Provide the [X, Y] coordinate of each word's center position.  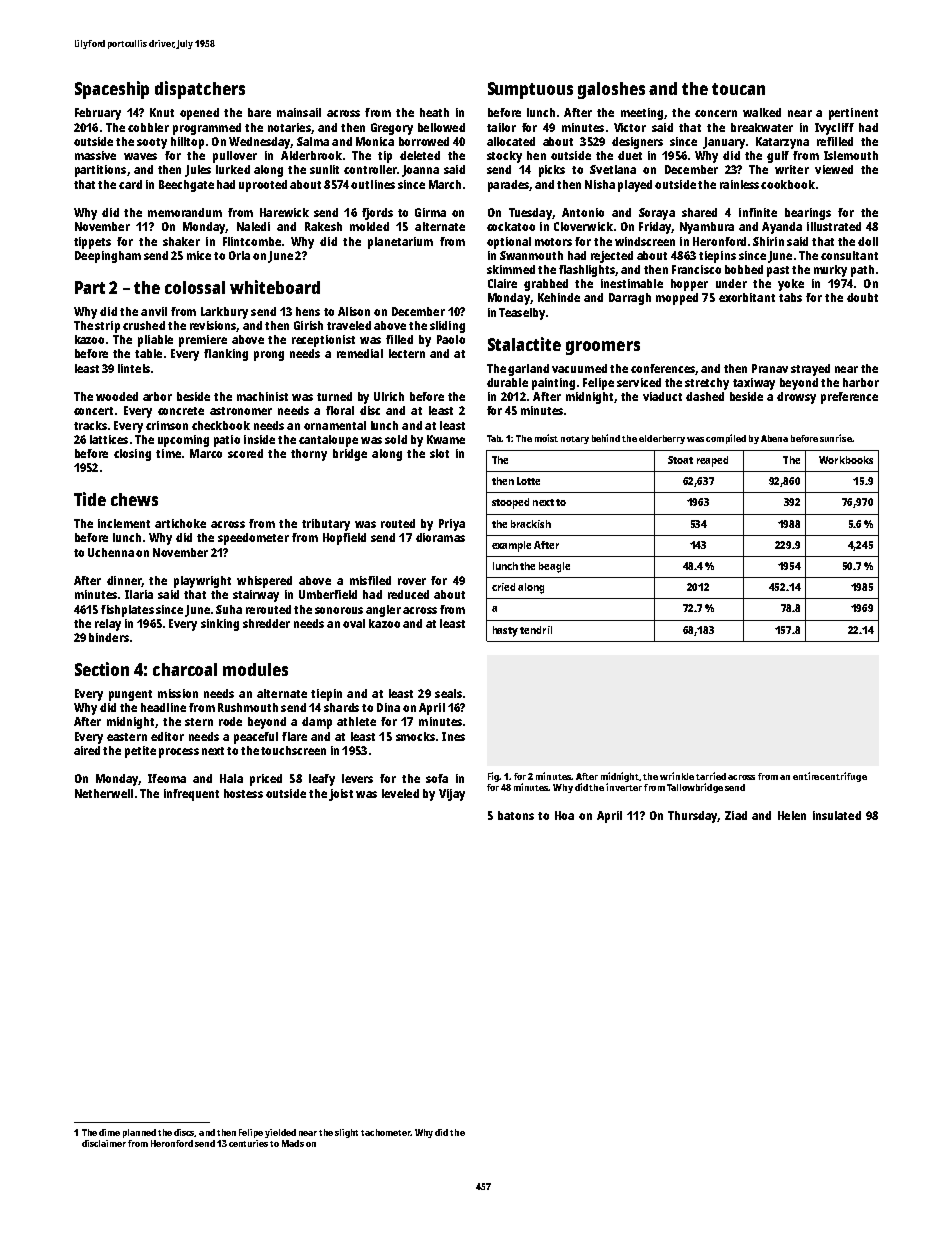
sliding [447, 327]
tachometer [386, 1132]
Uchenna [111, 552]
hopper [689, 285]
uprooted [263, 186]
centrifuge [843, 777]
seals [448, 693]
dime [109, 1132]
